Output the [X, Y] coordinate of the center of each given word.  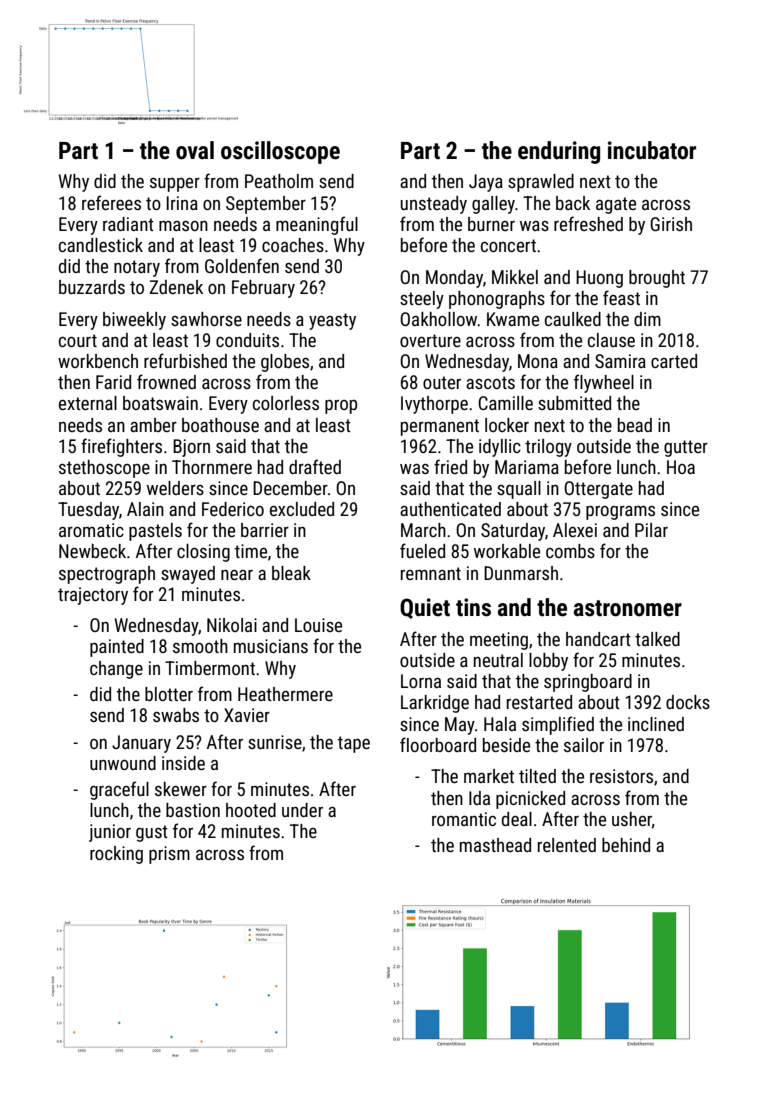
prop [341, 407]
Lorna [421, 681]
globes [285, 363]
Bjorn [191, 448]
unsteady [434, 205]
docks [688, 702]
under [302, 810]
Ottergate [598, 490]
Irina [182, 203]
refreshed [588, 223]
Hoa [681, 467]
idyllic [500, 448]
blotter [169, 694]
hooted [251, 810]
